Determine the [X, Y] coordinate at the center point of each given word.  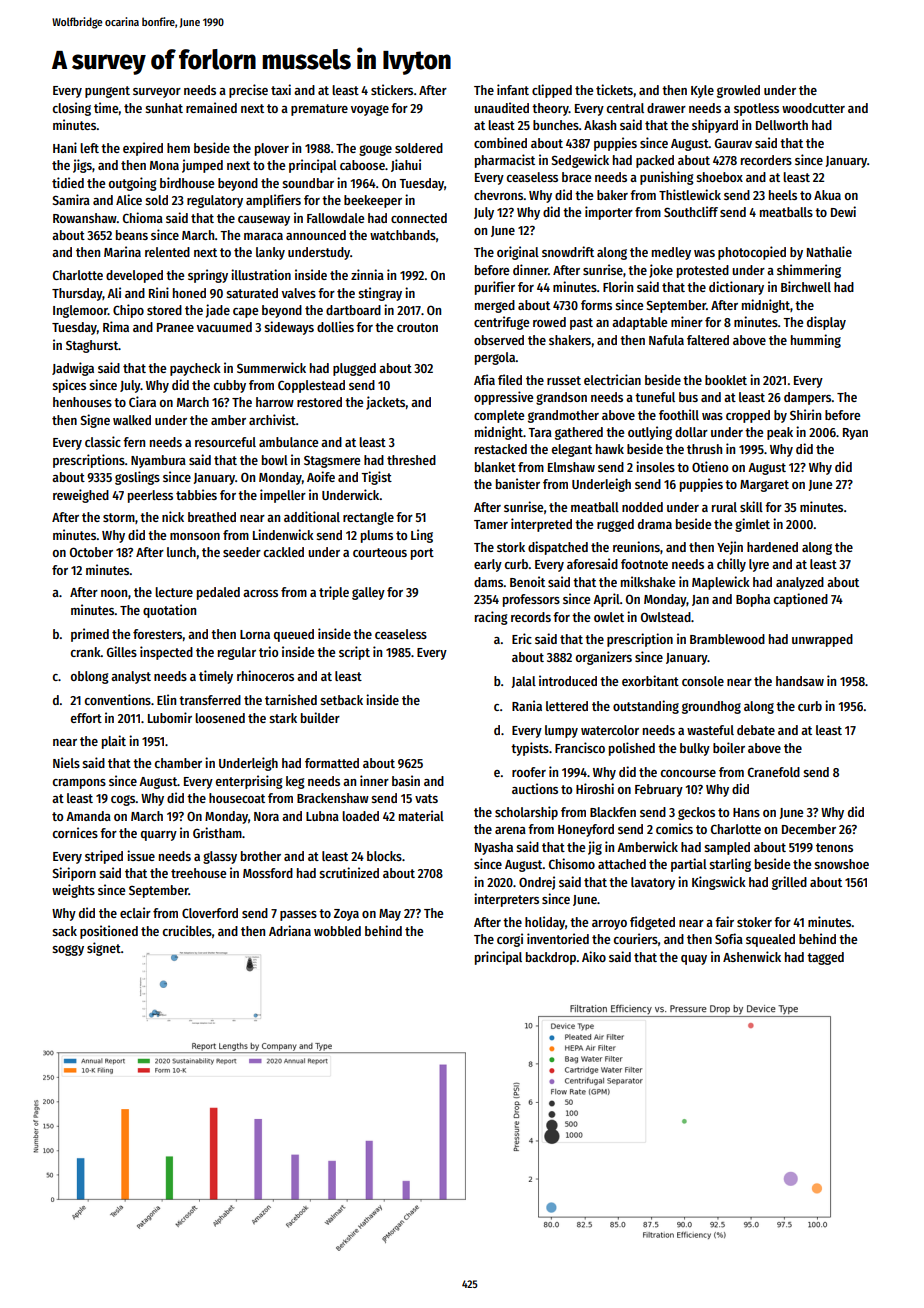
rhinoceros [265, 675]
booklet [726, 380]
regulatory [215, 201]
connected [419, 218]
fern [134, 442]
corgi [510, 940]
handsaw [800, 681]
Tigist [376, 478]
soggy [68, 950]
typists [530, 749]
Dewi [843, 211]
